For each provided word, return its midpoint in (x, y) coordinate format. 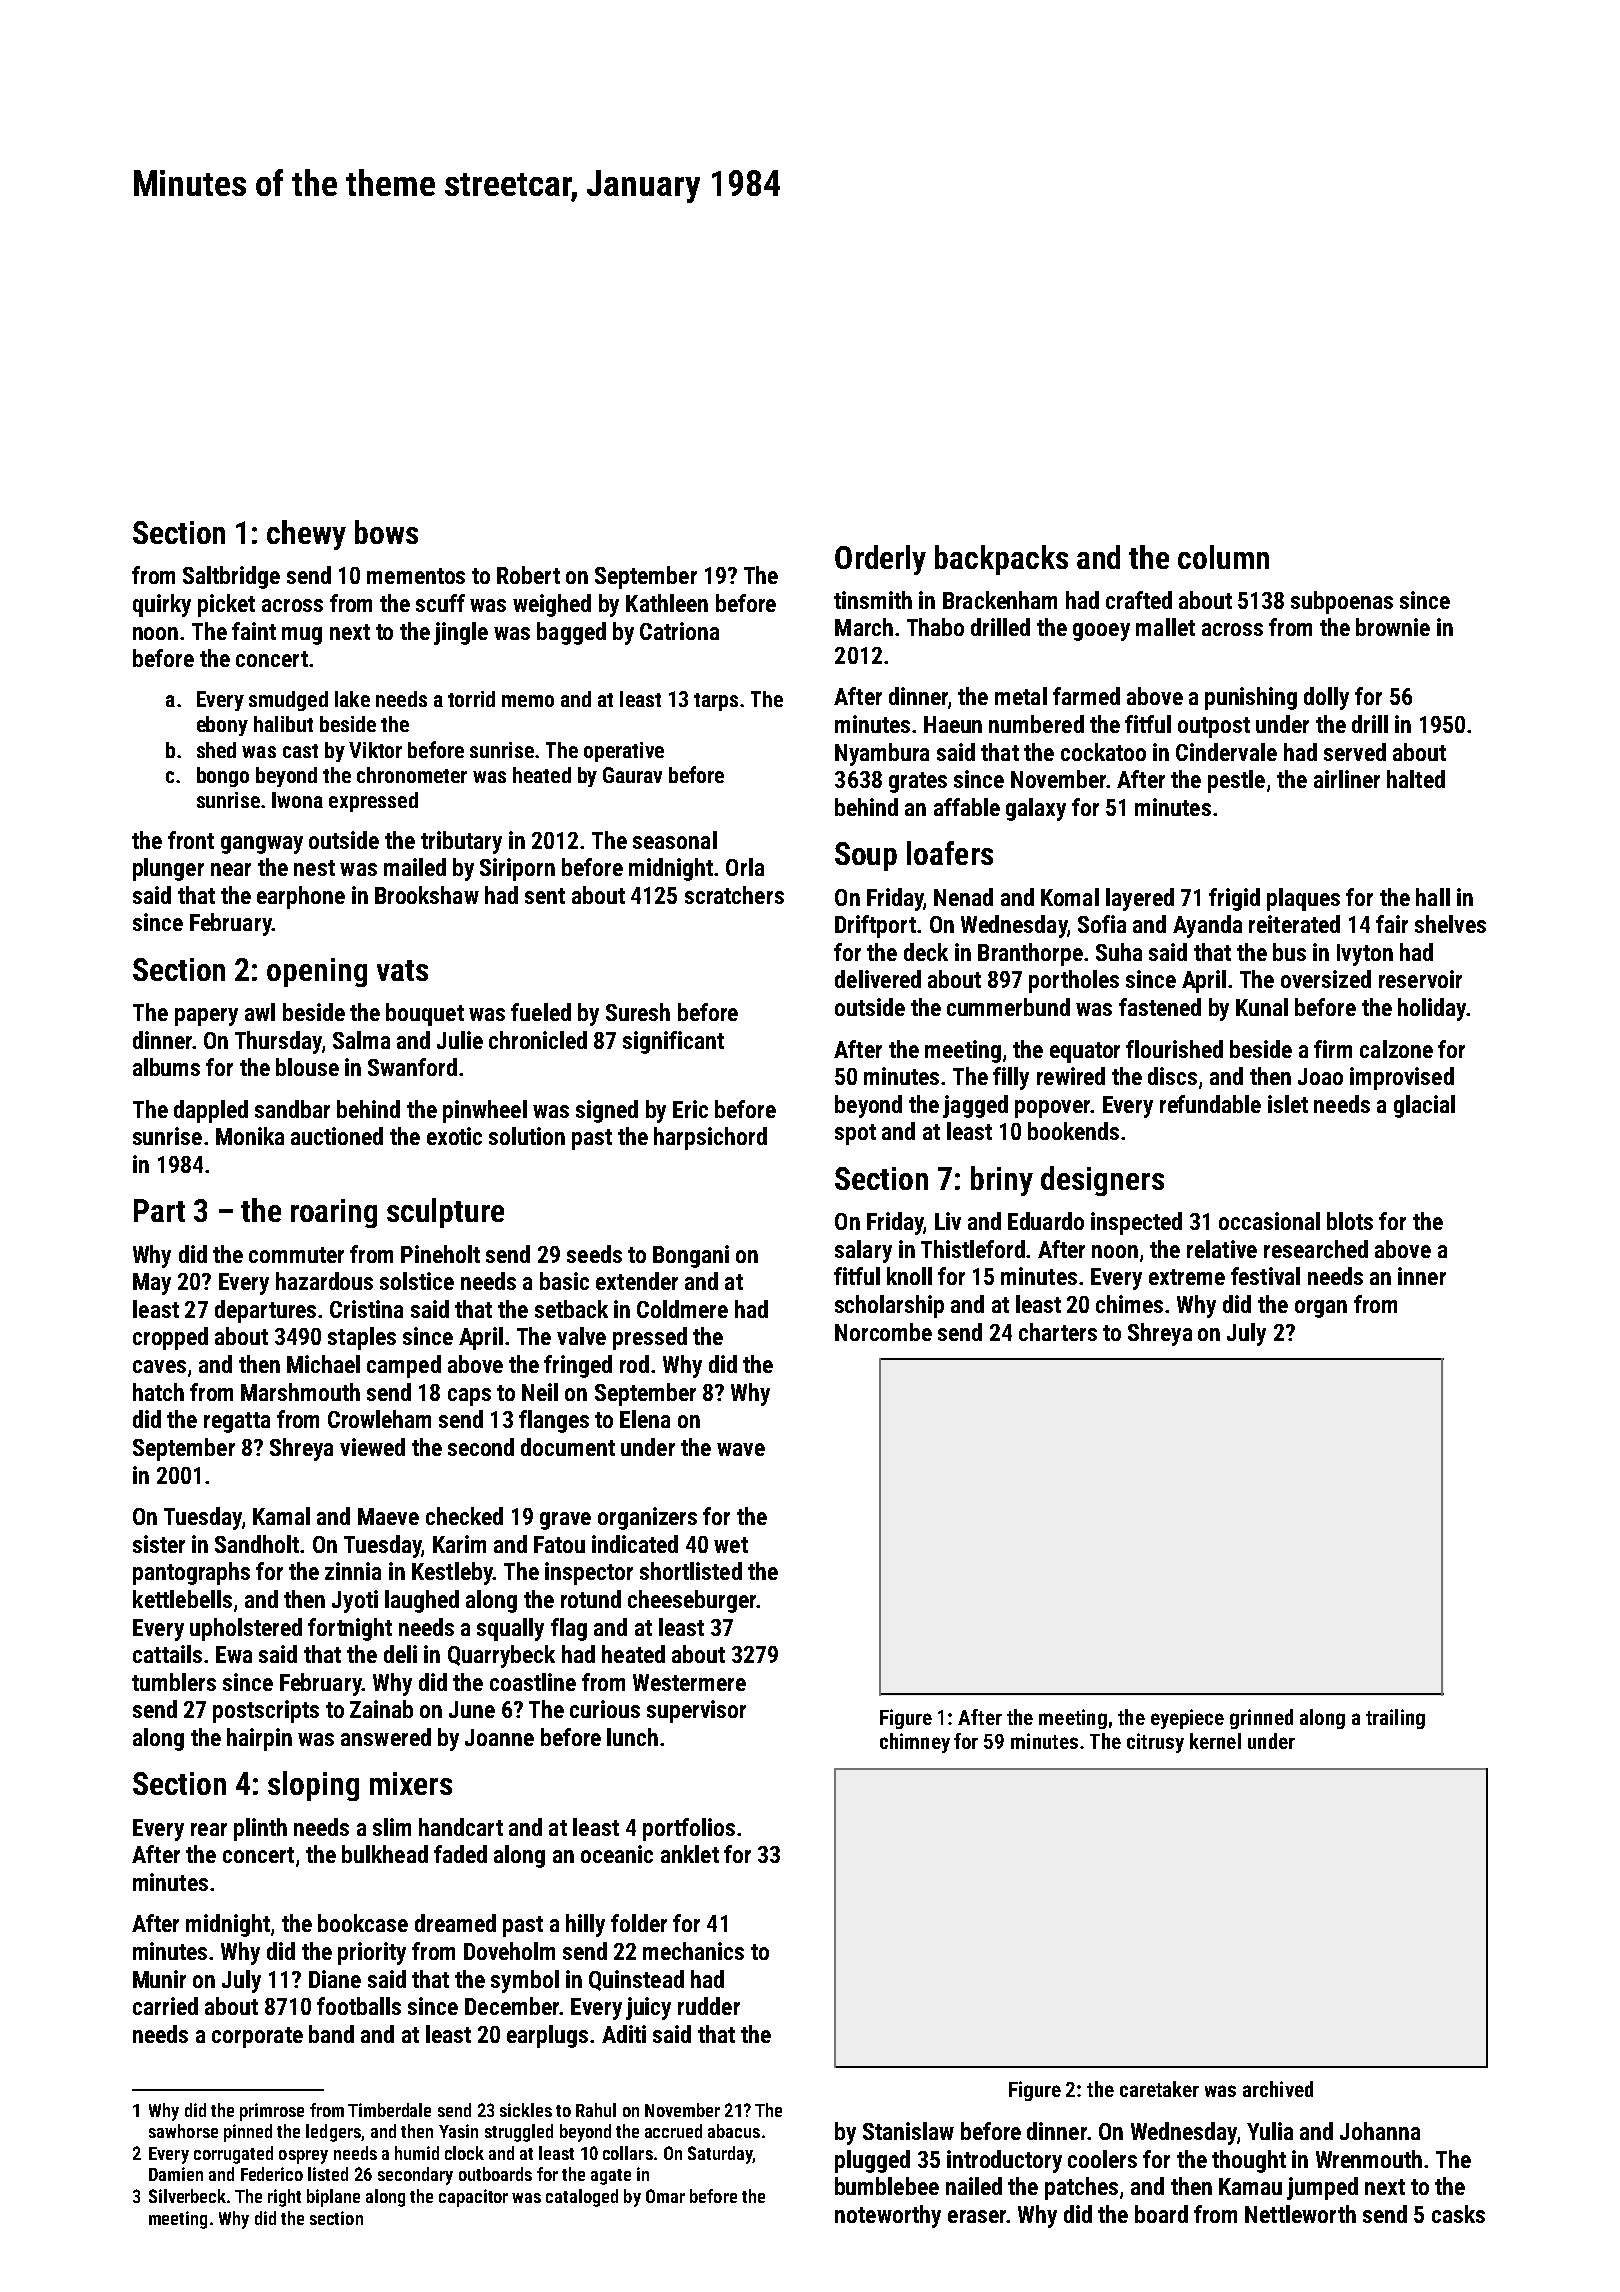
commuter (296, 1255)
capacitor (473, 2198)
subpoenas (1342, 602)
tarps (716, 702)
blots (1350, 1221)
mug (302, 636)
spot (855, 1134)
